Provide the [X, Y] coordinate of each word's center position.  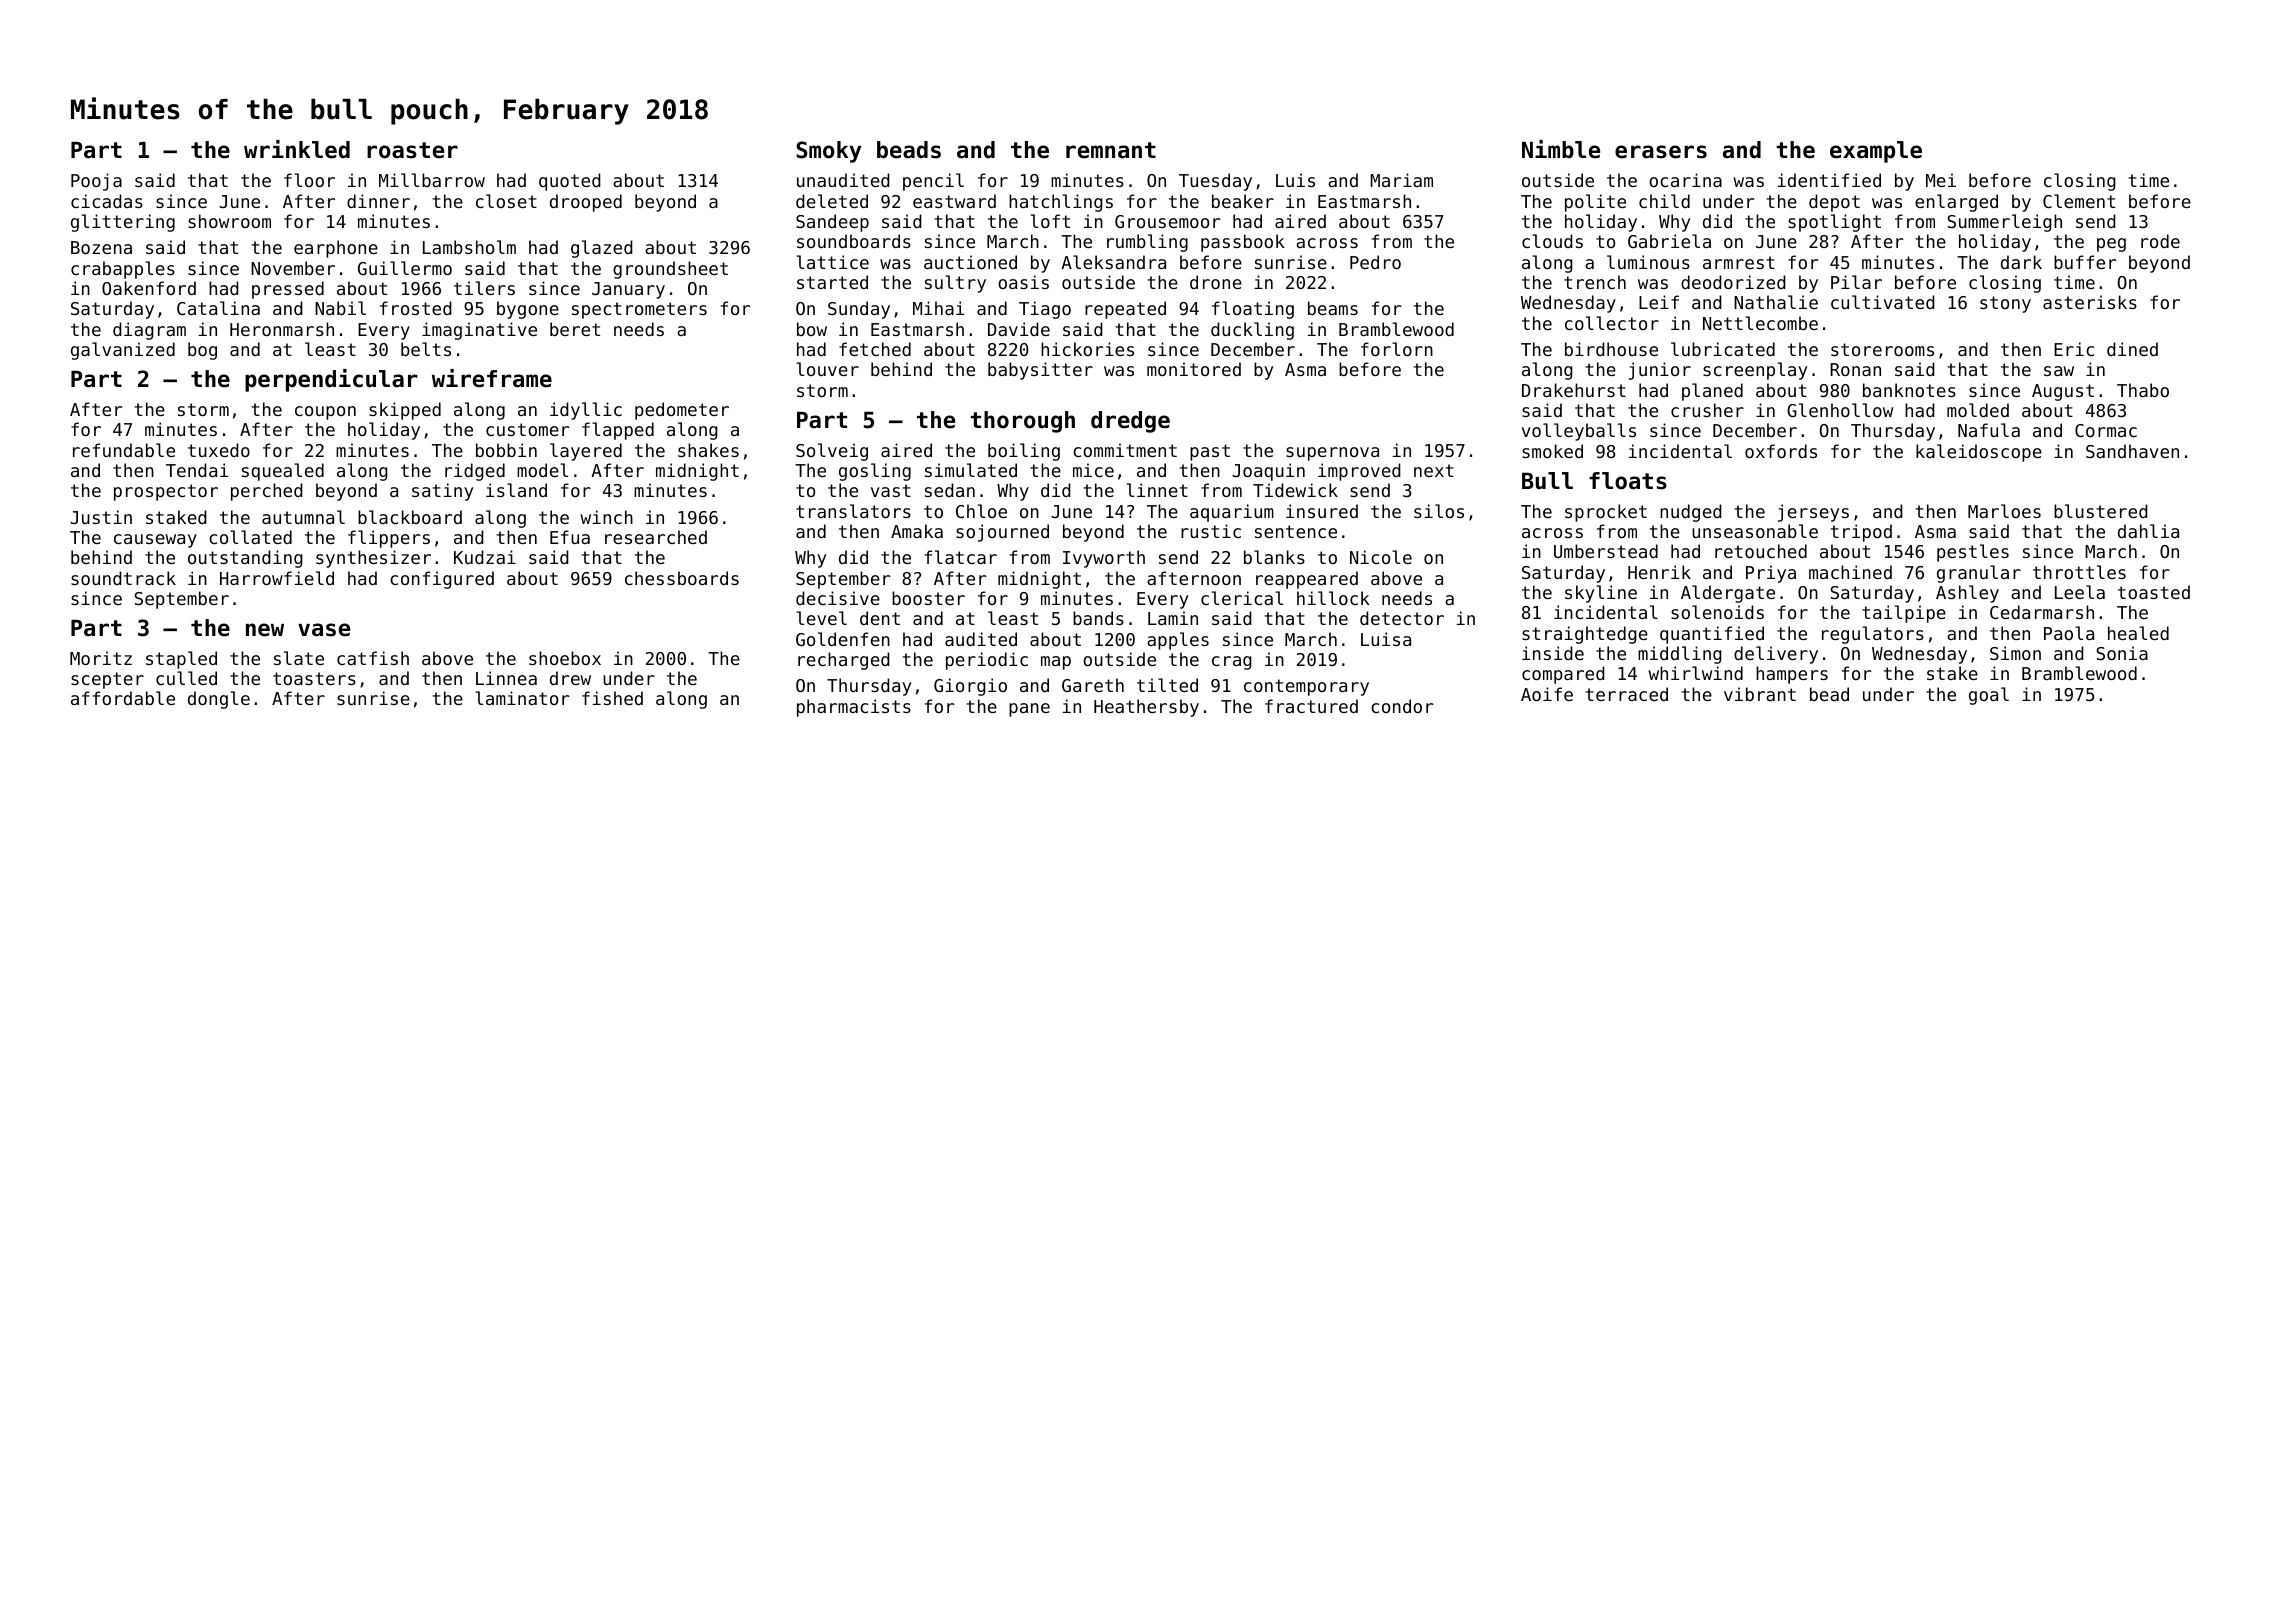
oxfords [1781, 451]
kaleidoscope [1979, 453]
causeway [155, 541]
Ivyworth [1104, 559]
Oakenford [149, 288]
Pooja [96, 182]
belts [426, 349]
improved [1359, 472]
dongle [219, 700]
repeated [1125, 310]
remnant [1111, 150]
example [1876, 152]
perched [267, 492]
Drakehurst [1574, 390]
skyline [1601, 594]
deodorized [1733, 282]
